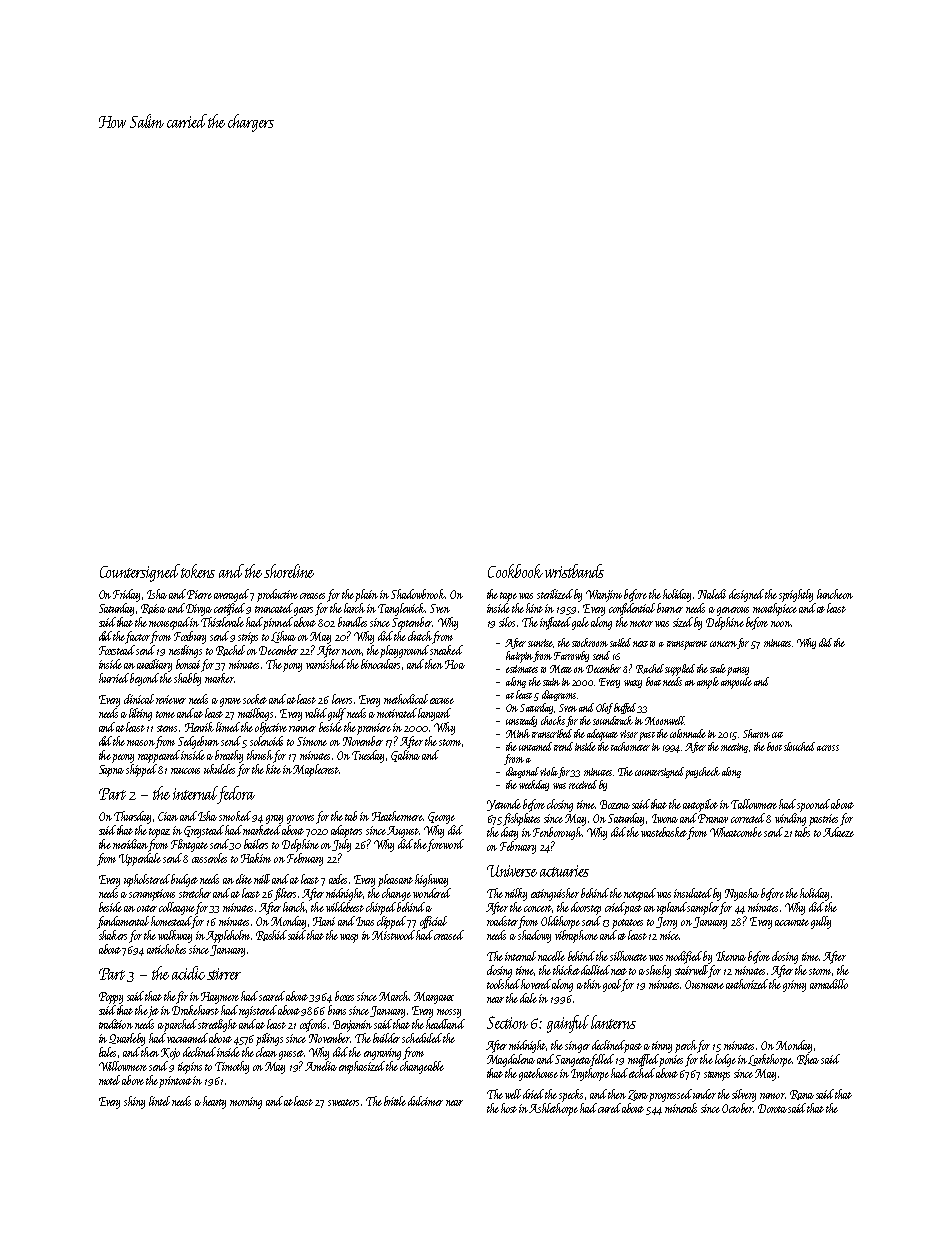  Describe the element at coordinates (712, 594) in the document. I see `Naledi` at that location.
